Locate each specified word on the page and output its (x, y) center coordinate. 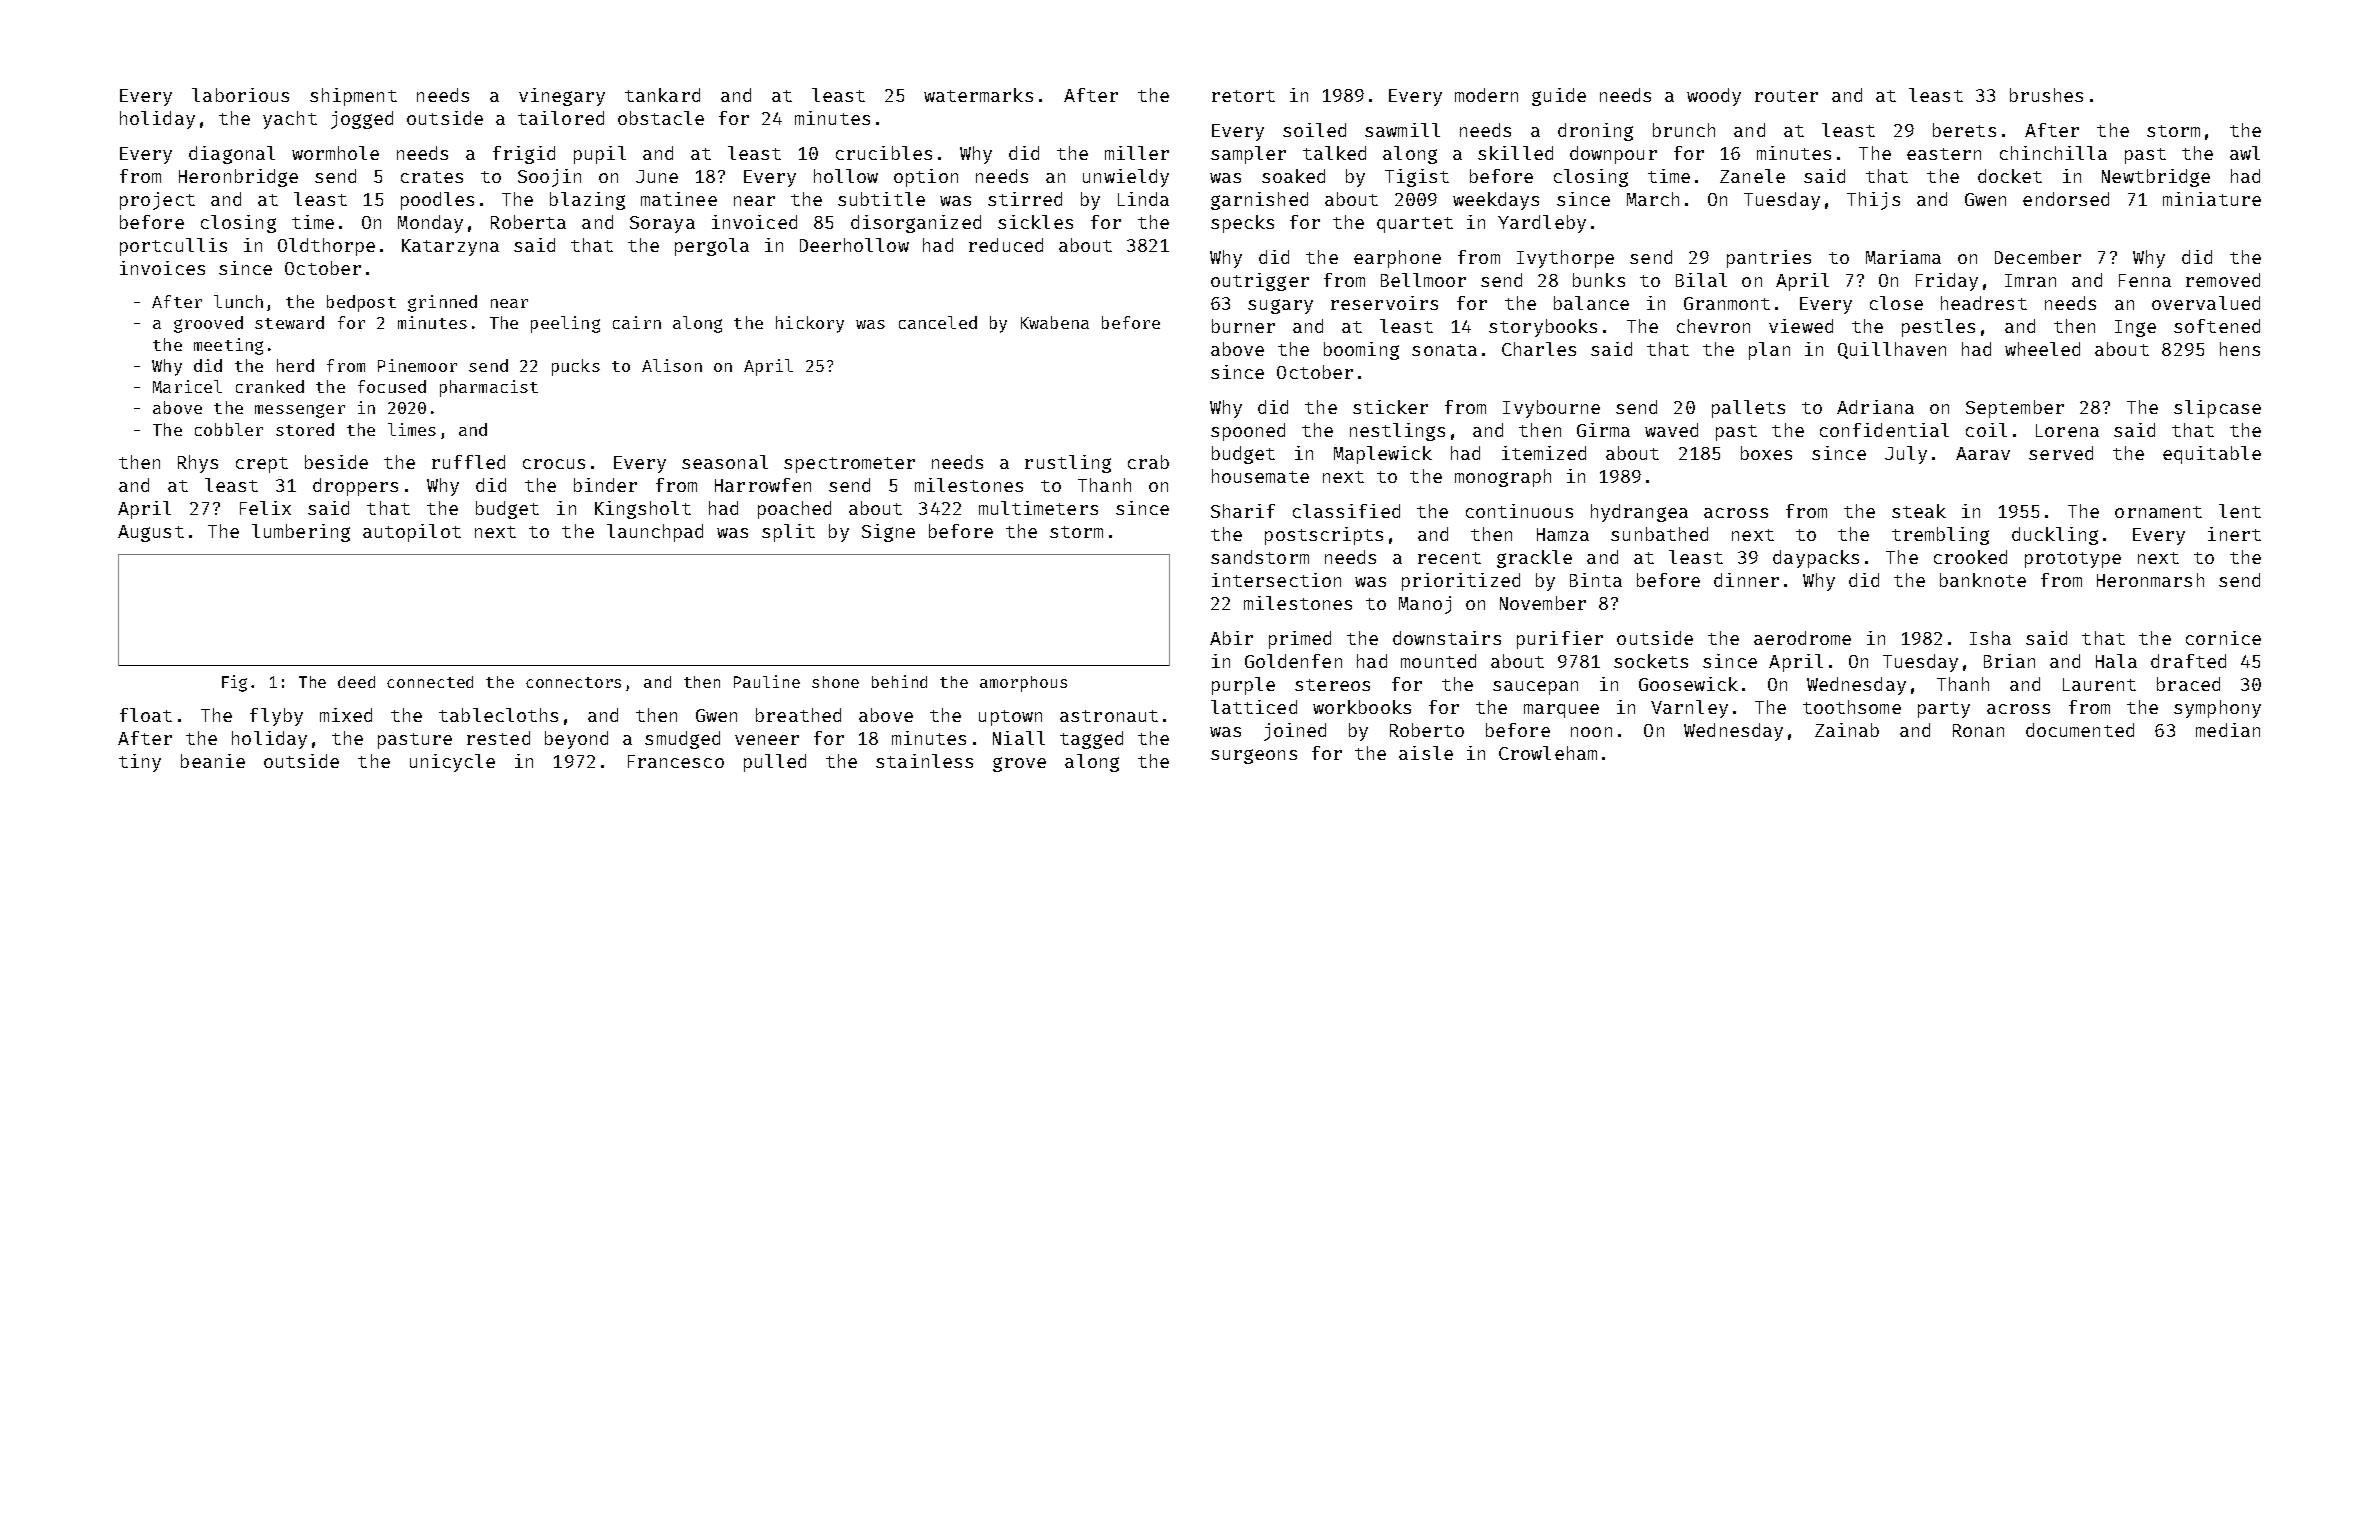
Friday (1947, 282)
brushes (2046, 95)
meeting (228, 346)
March (1653, 199)
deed (356, 682)
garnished (1259, 201)
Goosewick (1688, 684)
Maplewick (1383, 455)
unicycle (452, 763)
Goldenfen (1293, 661)
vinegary (562, 97)
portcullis (173, 247)
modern (1486, 95)
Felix (265, 508)
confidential (1884, 430)
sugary (1280, 306)
